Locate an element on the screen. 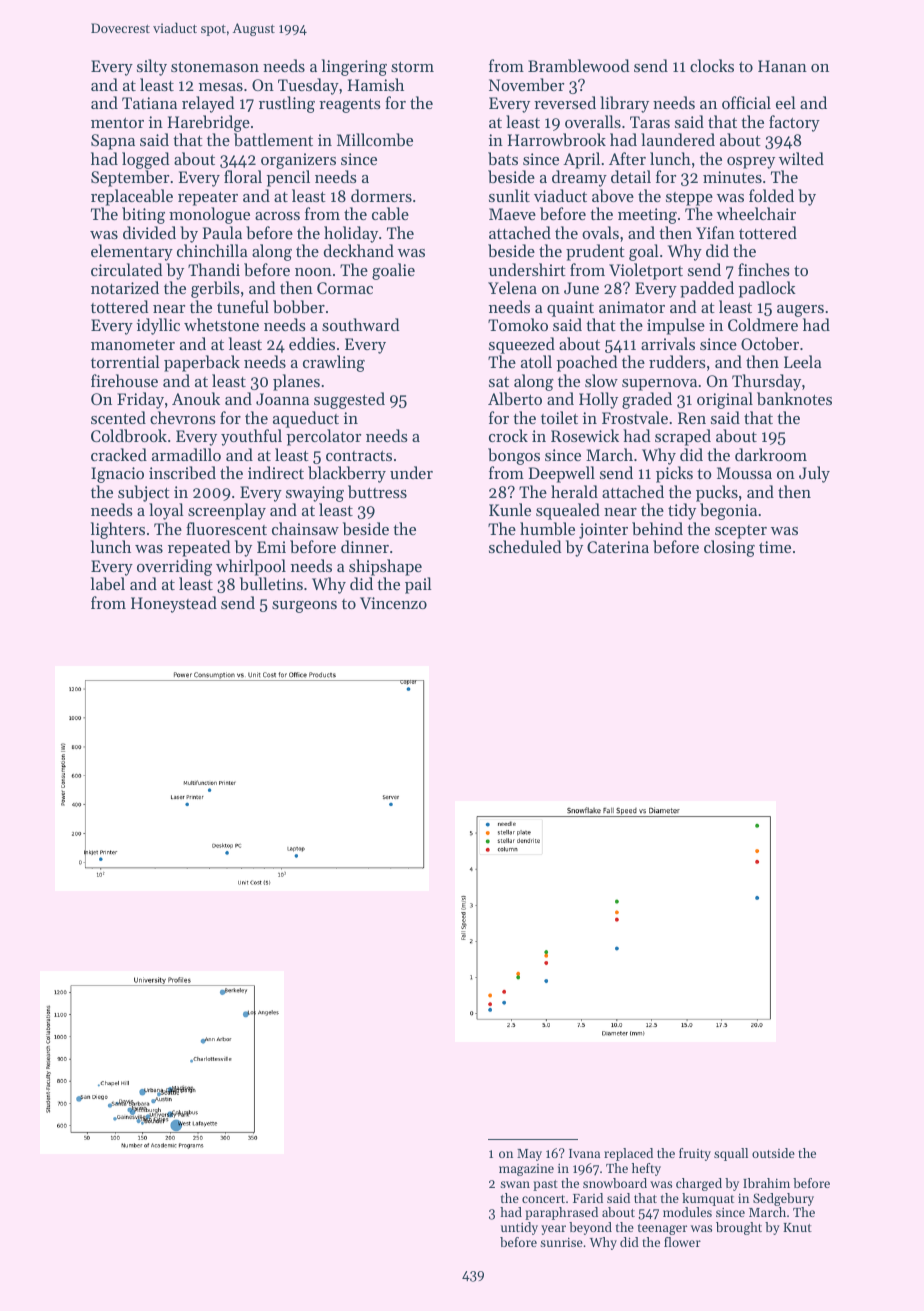 This screenshot has width=924, height=1311. Moussa is located at coordinates (744, 473).
